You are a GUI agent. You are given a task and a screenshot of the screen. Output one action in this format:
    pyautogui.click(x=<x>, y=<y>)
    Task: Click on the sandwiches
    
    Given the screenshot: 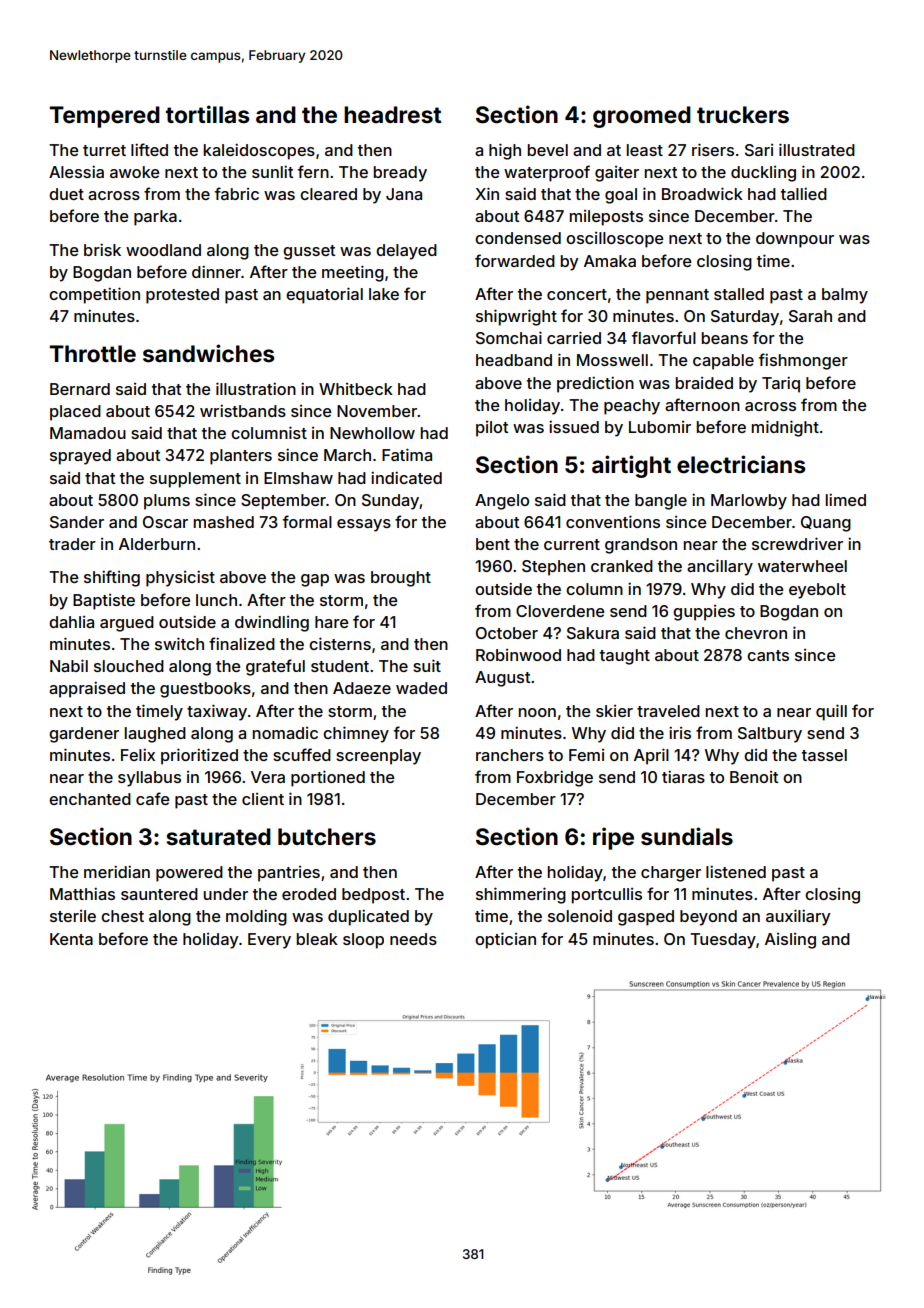 What is the action you would take?
    pyautogui.click(x=208, y=353)
